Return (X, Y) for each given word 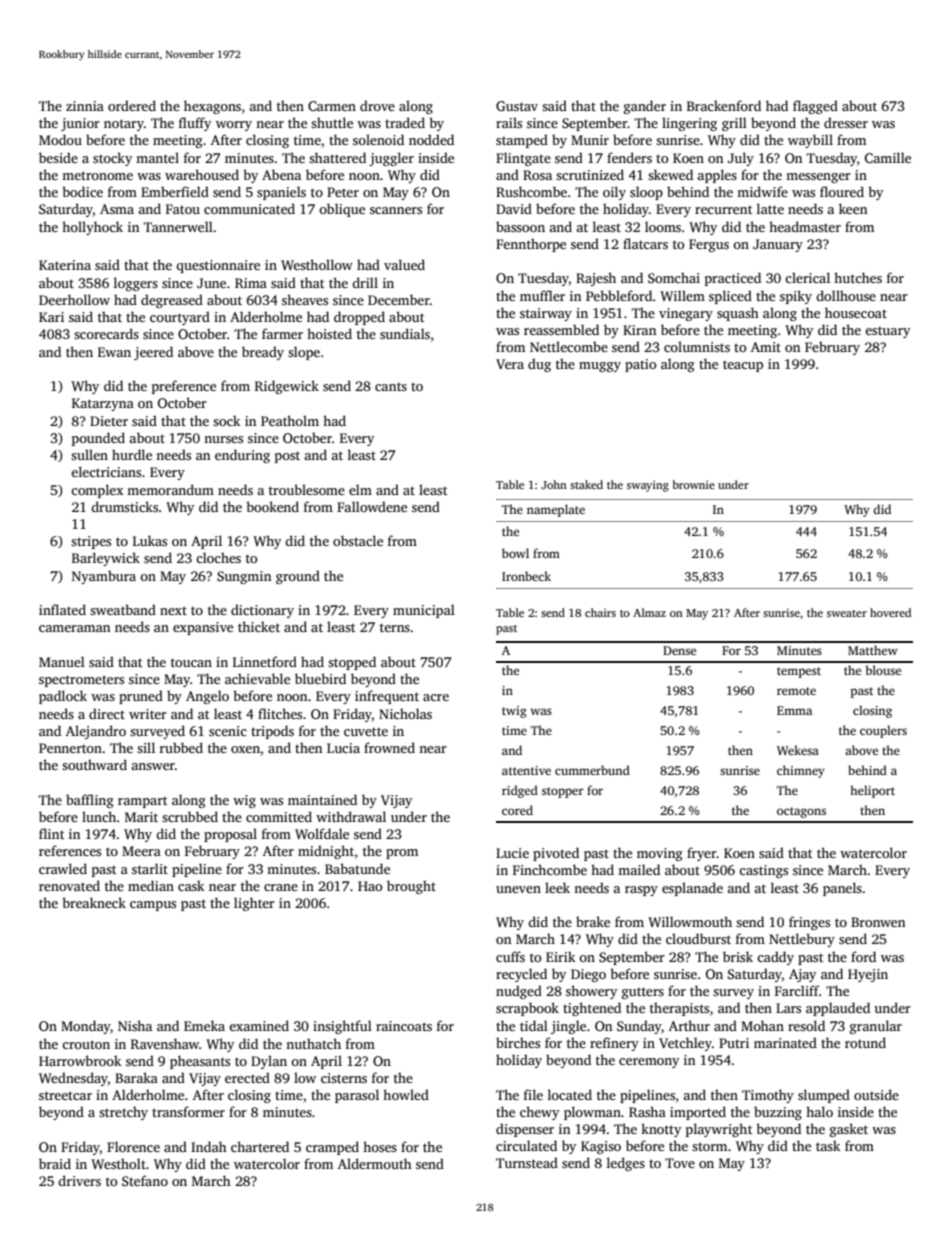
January (778, 245)
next (173, 610)
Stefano (145, 1180)
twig (514, 712)
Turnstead (527, 1162)
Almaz (649, 612)
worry (234, 126)
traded (405, 122)
